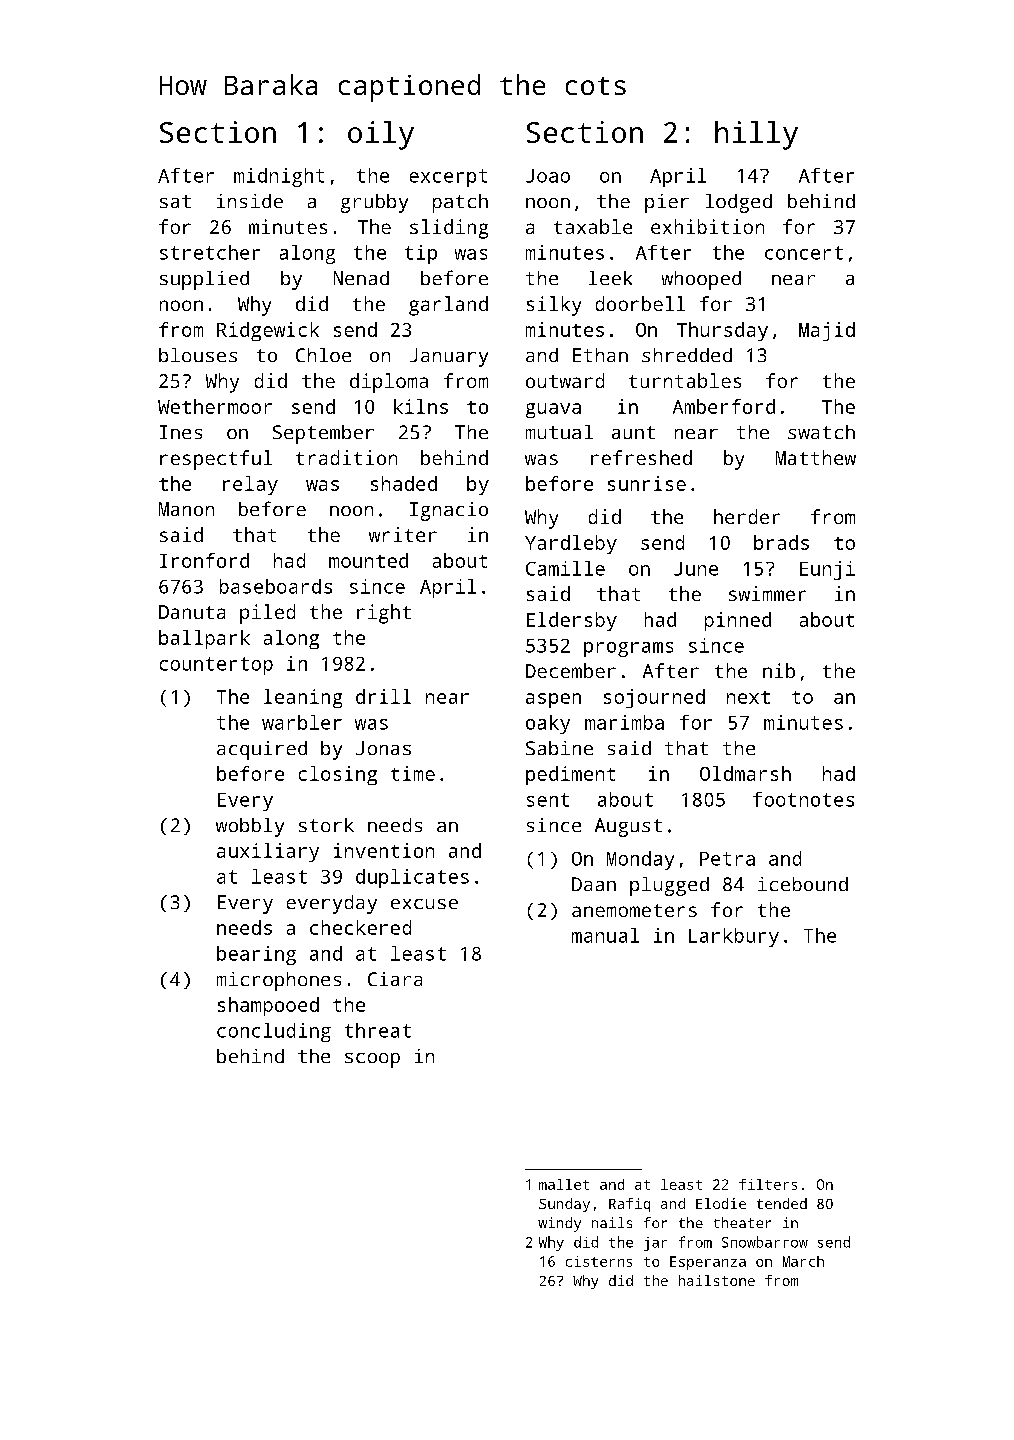 The height and width of the page is (1440, 1014). Describe the element at coordinates (572, 621) in the page. I see `Eldersby` at that location.
